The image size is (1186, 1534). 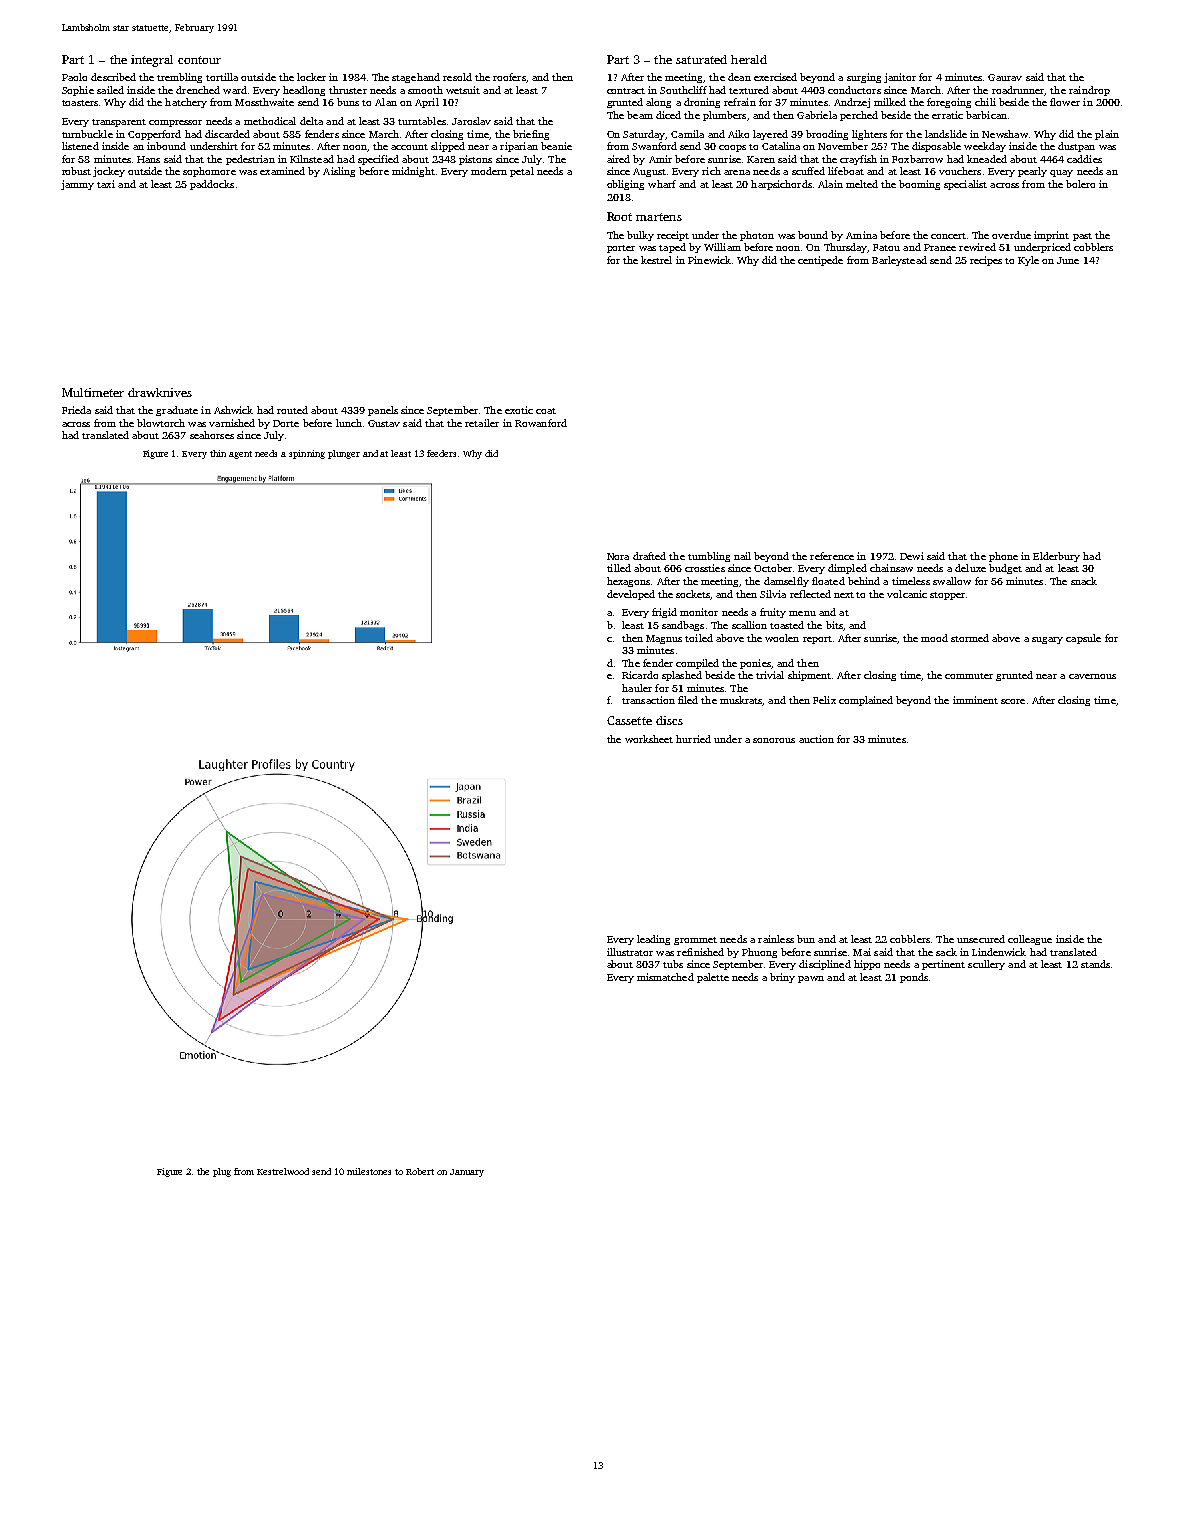 I want to click on taxi, so click(x=106, y=184).
